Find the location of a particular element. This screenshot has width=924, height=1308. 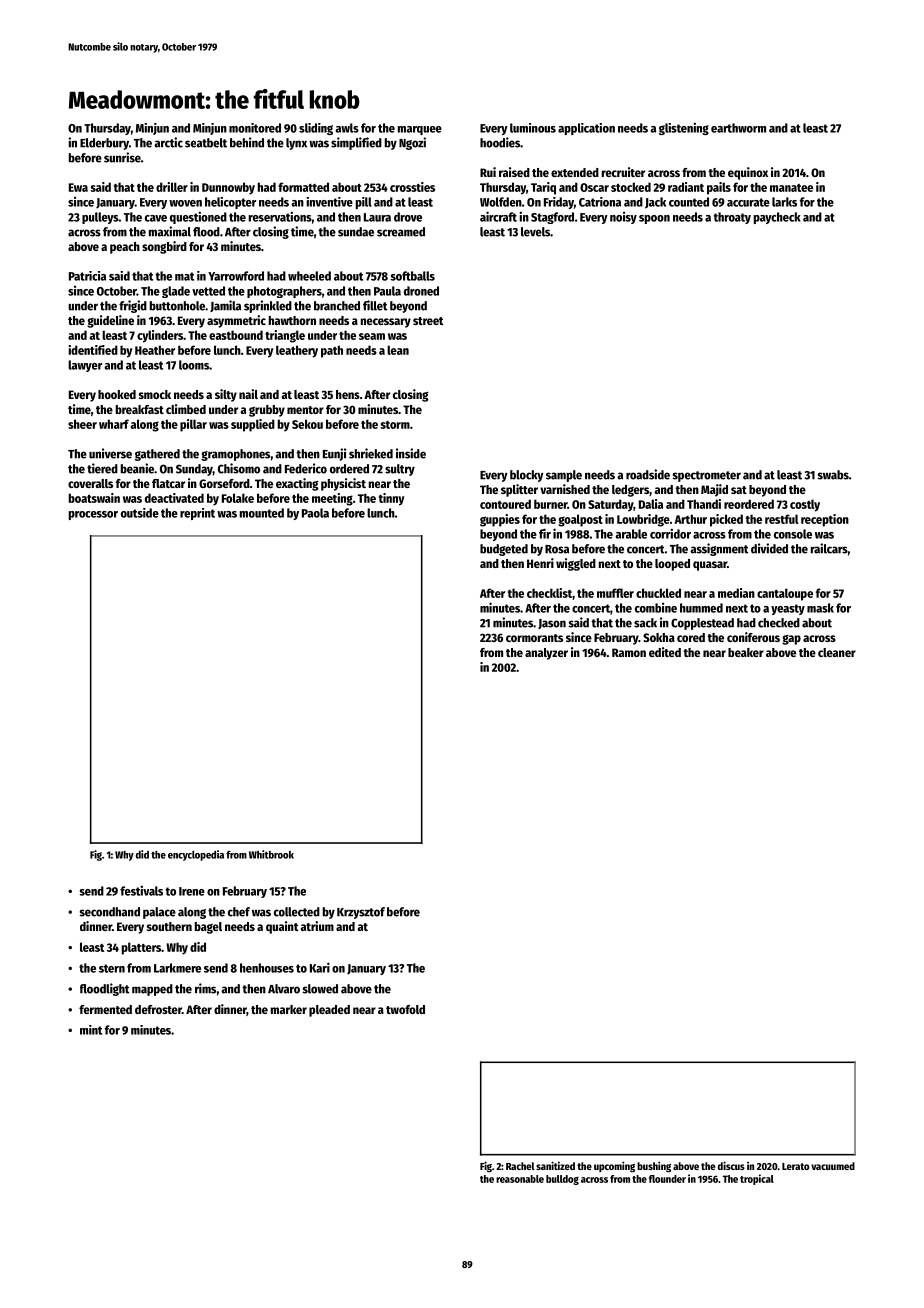

mint is located at coordinates (91, 1030).
